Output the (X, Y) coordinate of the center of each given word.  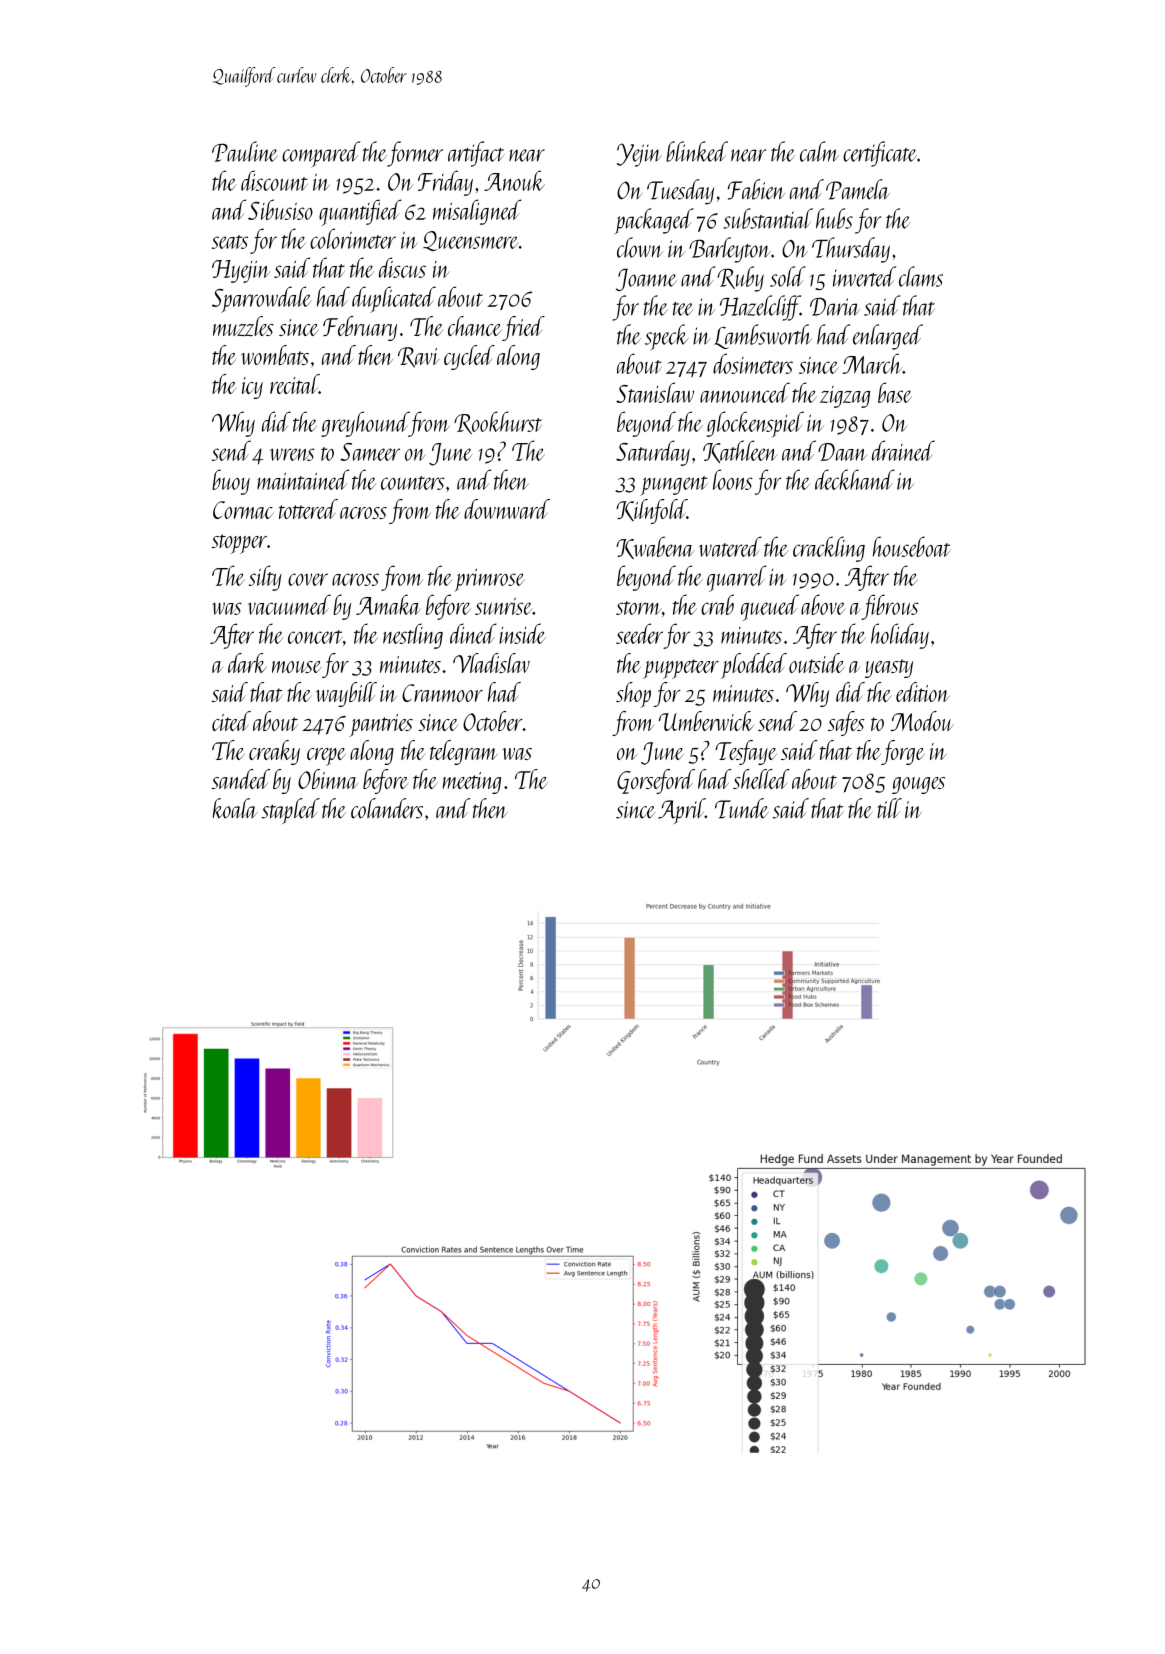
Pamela (858, 189)
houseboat (911, 546)
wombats (275, 355)
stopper (239, 544)
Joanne (646, 279)
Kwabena (655, 547)
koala (235, 808)
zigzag (845, 397)
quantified (360, 212)
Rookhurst (498, 422)
